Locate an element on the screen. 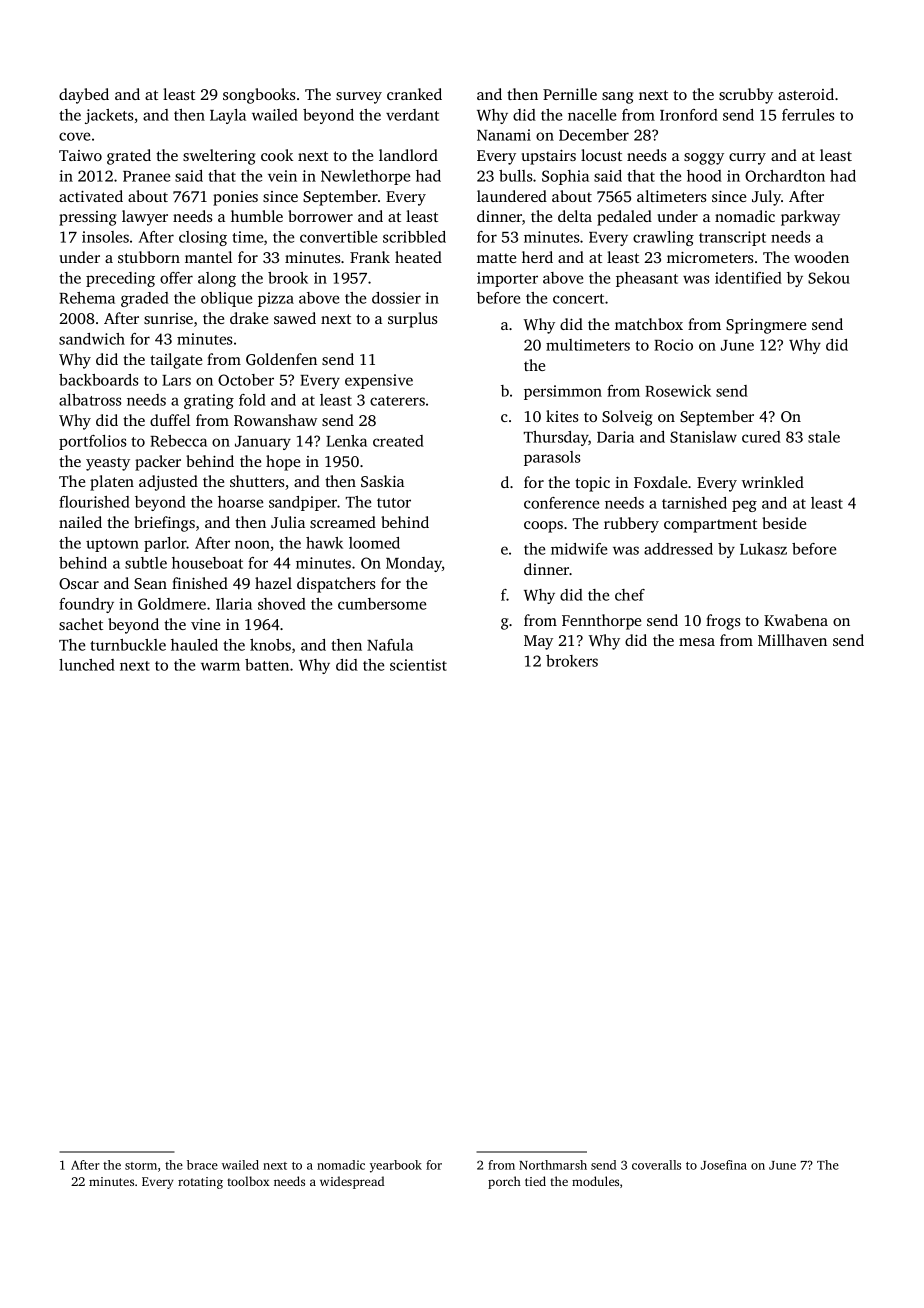 The width and height of the screenshot is (924, 1308). Millhaven is located at coordinates (792, 640).
